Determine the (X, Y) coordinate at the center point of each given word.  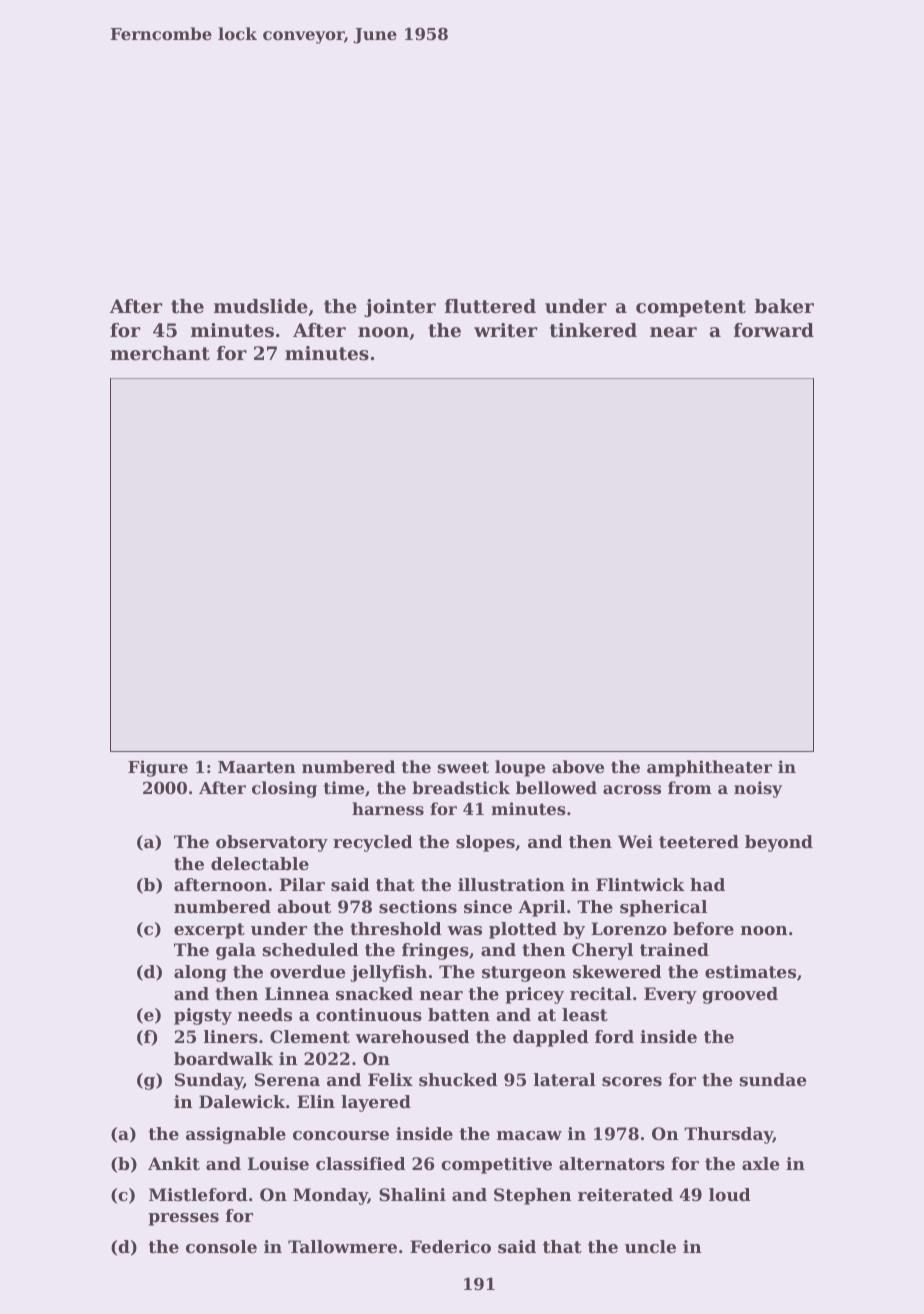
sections (418, 906)
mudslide (261, 306)
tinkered (593, 330)
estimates (750, 971)
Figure (158, 768)
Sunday (209, 1081)
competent (691, 308)
